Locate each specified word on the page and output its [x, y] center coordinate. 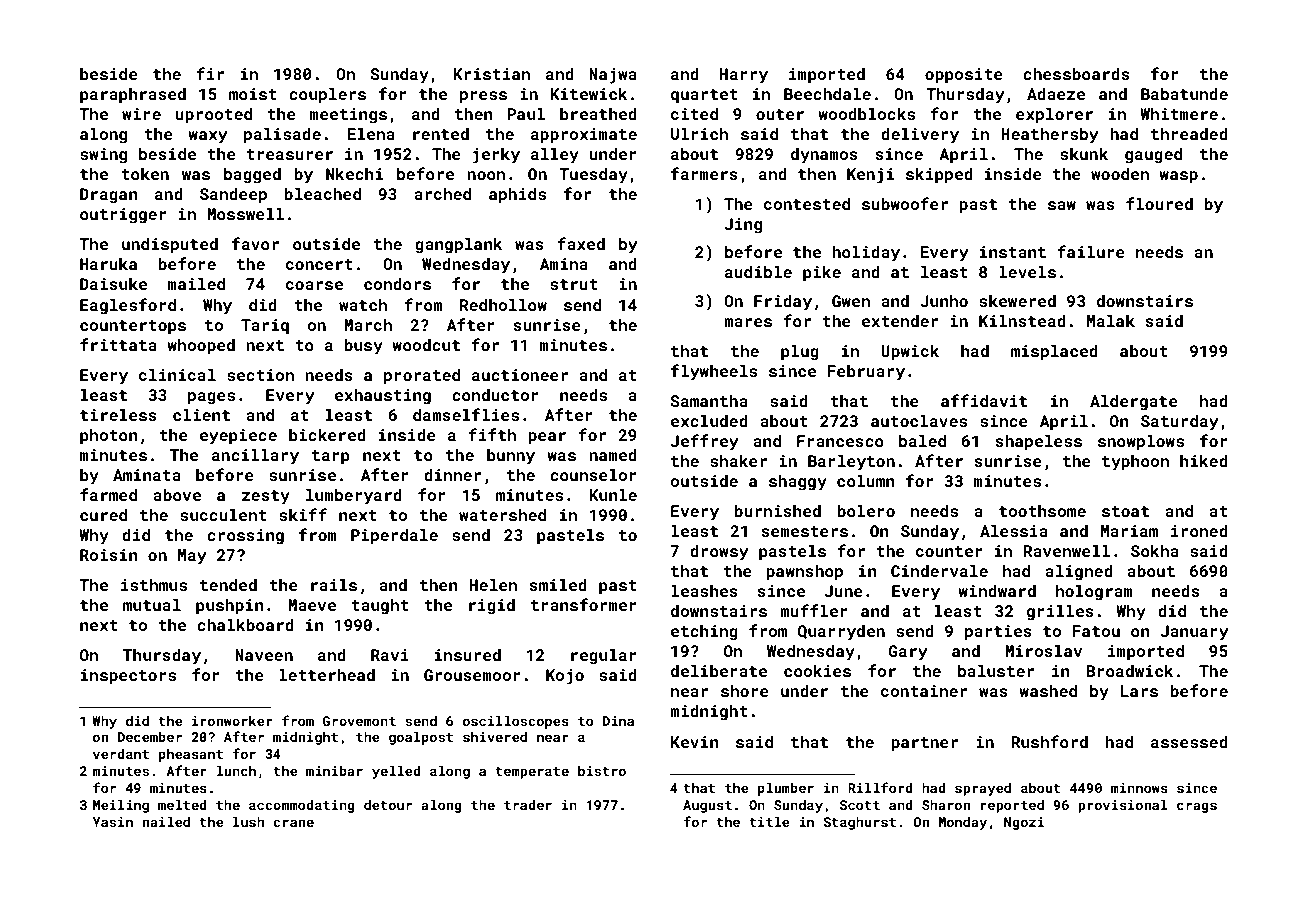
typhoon [1135, 463]
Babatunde [1184, 94]
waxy [207, 137]
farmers [704, 173]
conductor [495, 395]
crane [293, 823]
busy [363, 347]
